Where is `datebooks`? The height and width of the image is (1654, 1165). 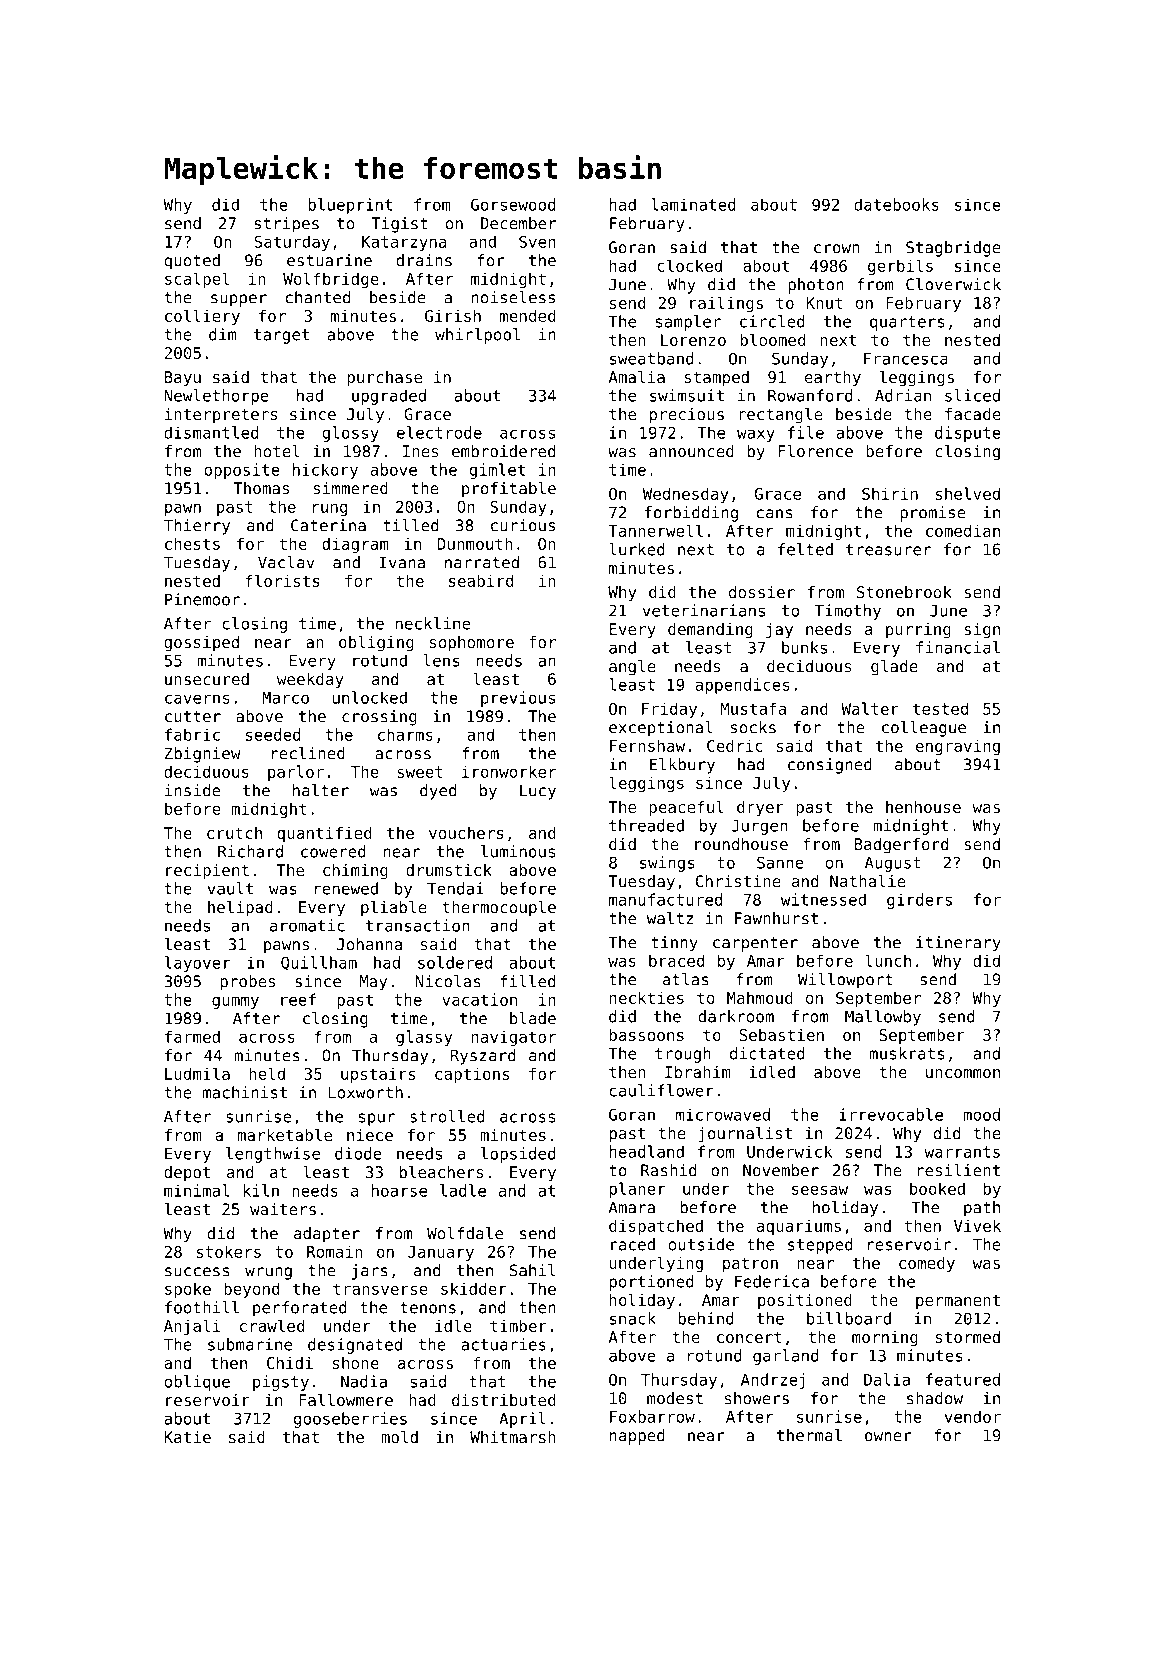
datebooks is located at coordinates (896, 204).
